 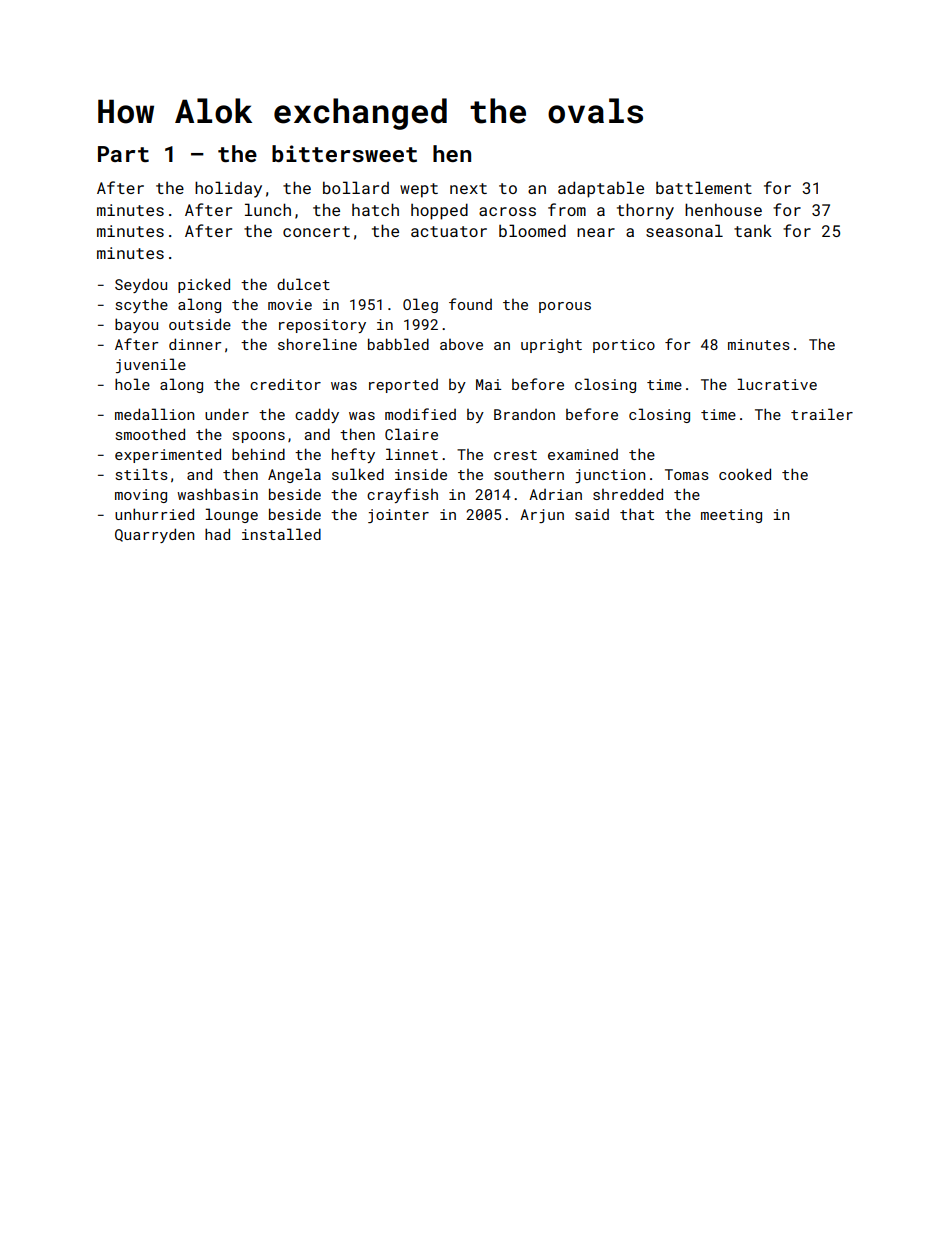 What do you see at coordinates (258, 454) in the screenshot?
I see `behind` at bounding box center [258, 454].
